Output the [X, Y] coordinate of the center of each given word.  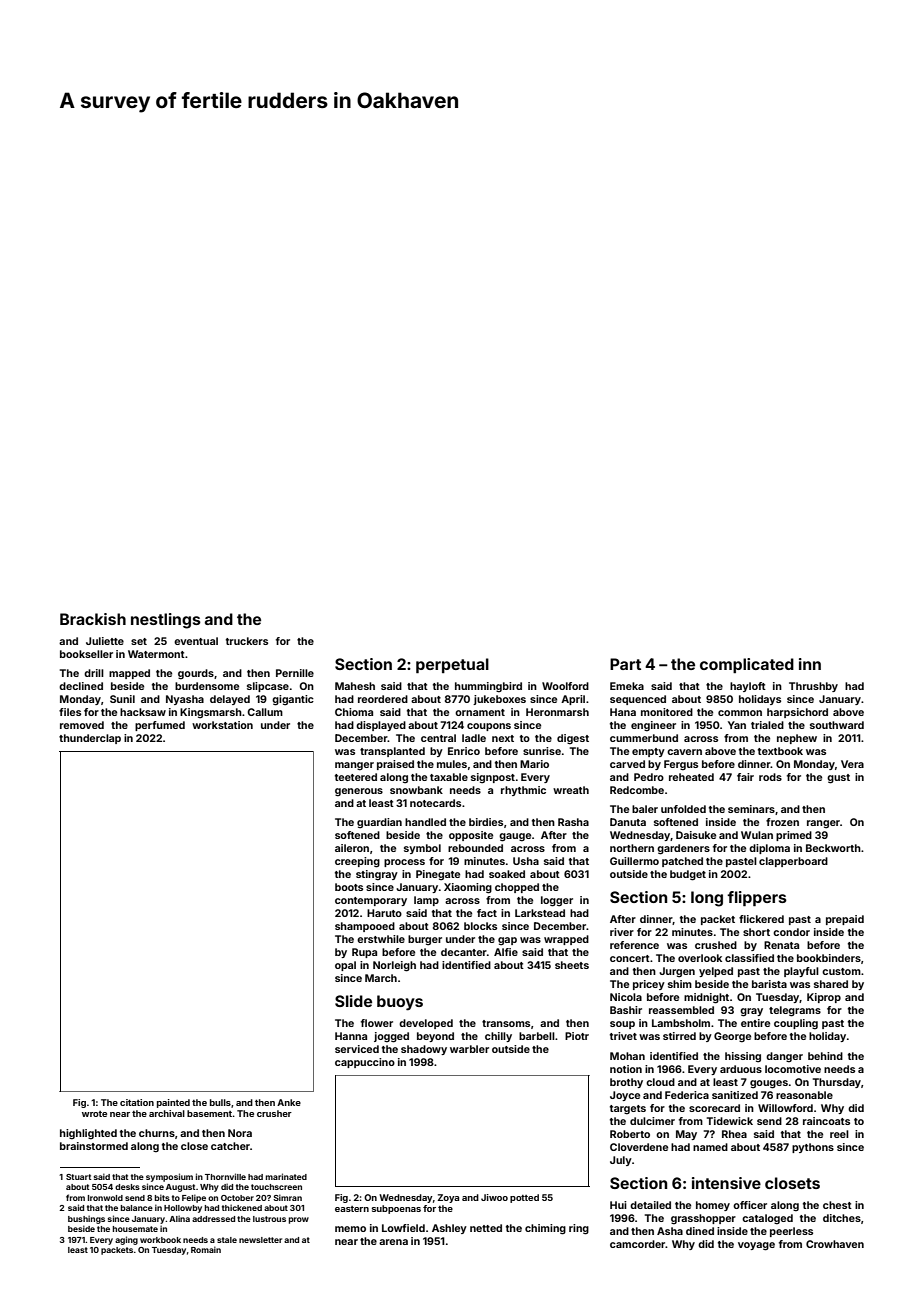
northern [632, 848]
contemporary [371, 901]
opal [345, 966]
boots [349, 887]
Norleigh [394, 966]
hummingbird [488, 687]
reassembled [681, 1010]
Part [625, 664]
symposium [169, 1177]
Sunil [122, 699]
